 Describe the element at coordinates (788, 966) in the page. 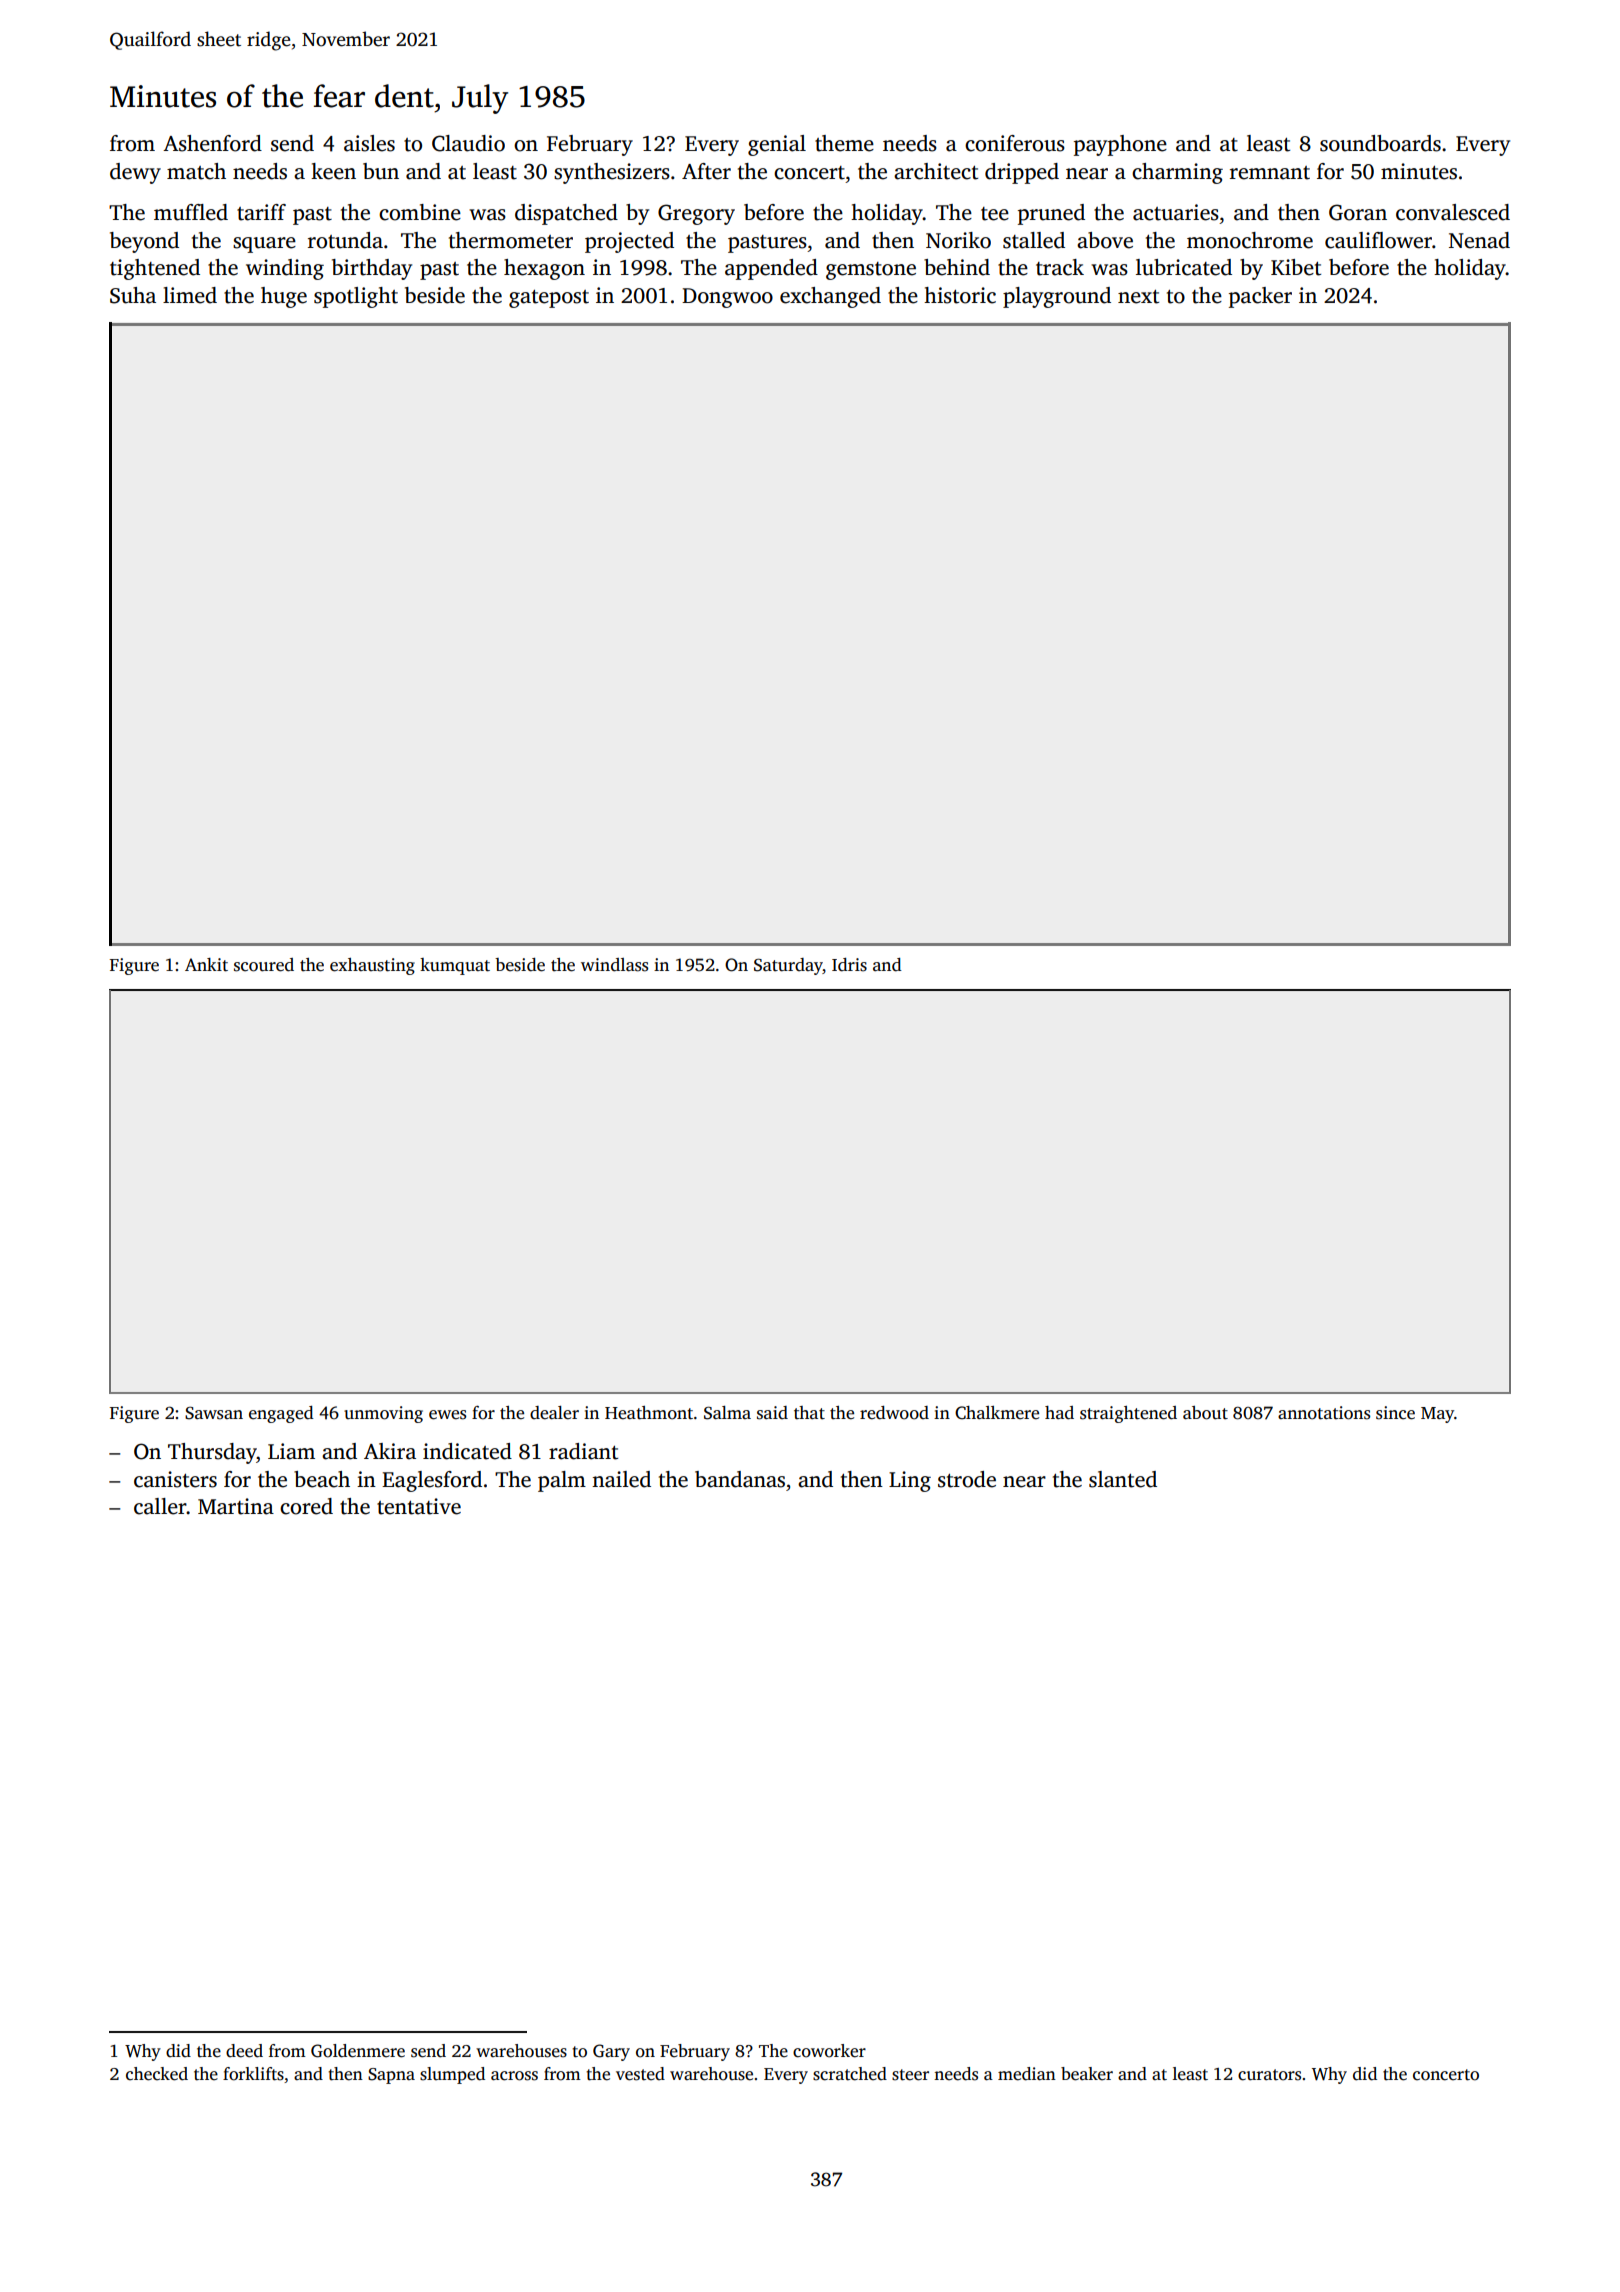

I see `Saturday` at that location.
